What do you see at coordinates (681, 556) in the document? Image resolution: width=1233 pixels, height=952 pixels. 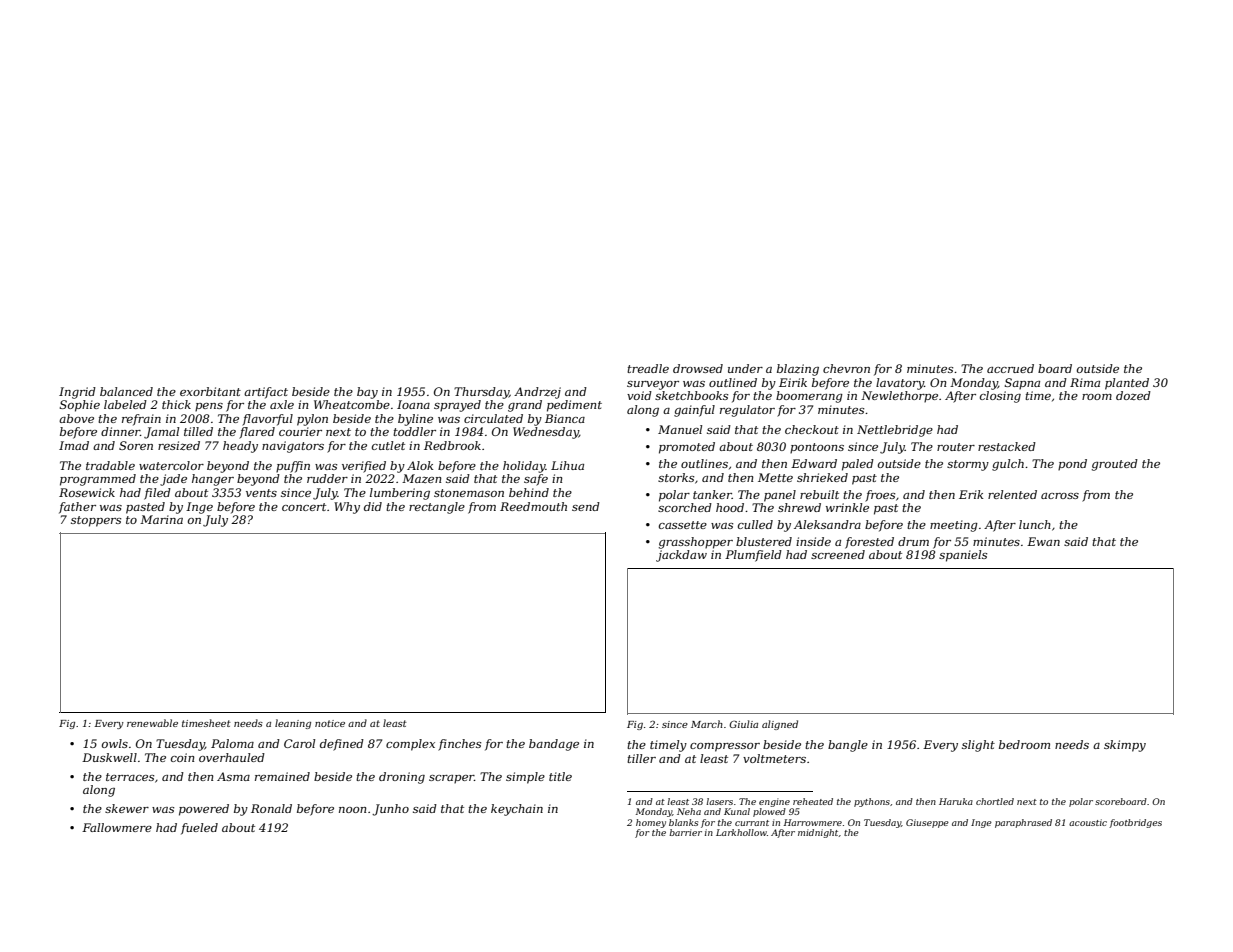 I see `jackdaw` at bounding box center [681, 556].
